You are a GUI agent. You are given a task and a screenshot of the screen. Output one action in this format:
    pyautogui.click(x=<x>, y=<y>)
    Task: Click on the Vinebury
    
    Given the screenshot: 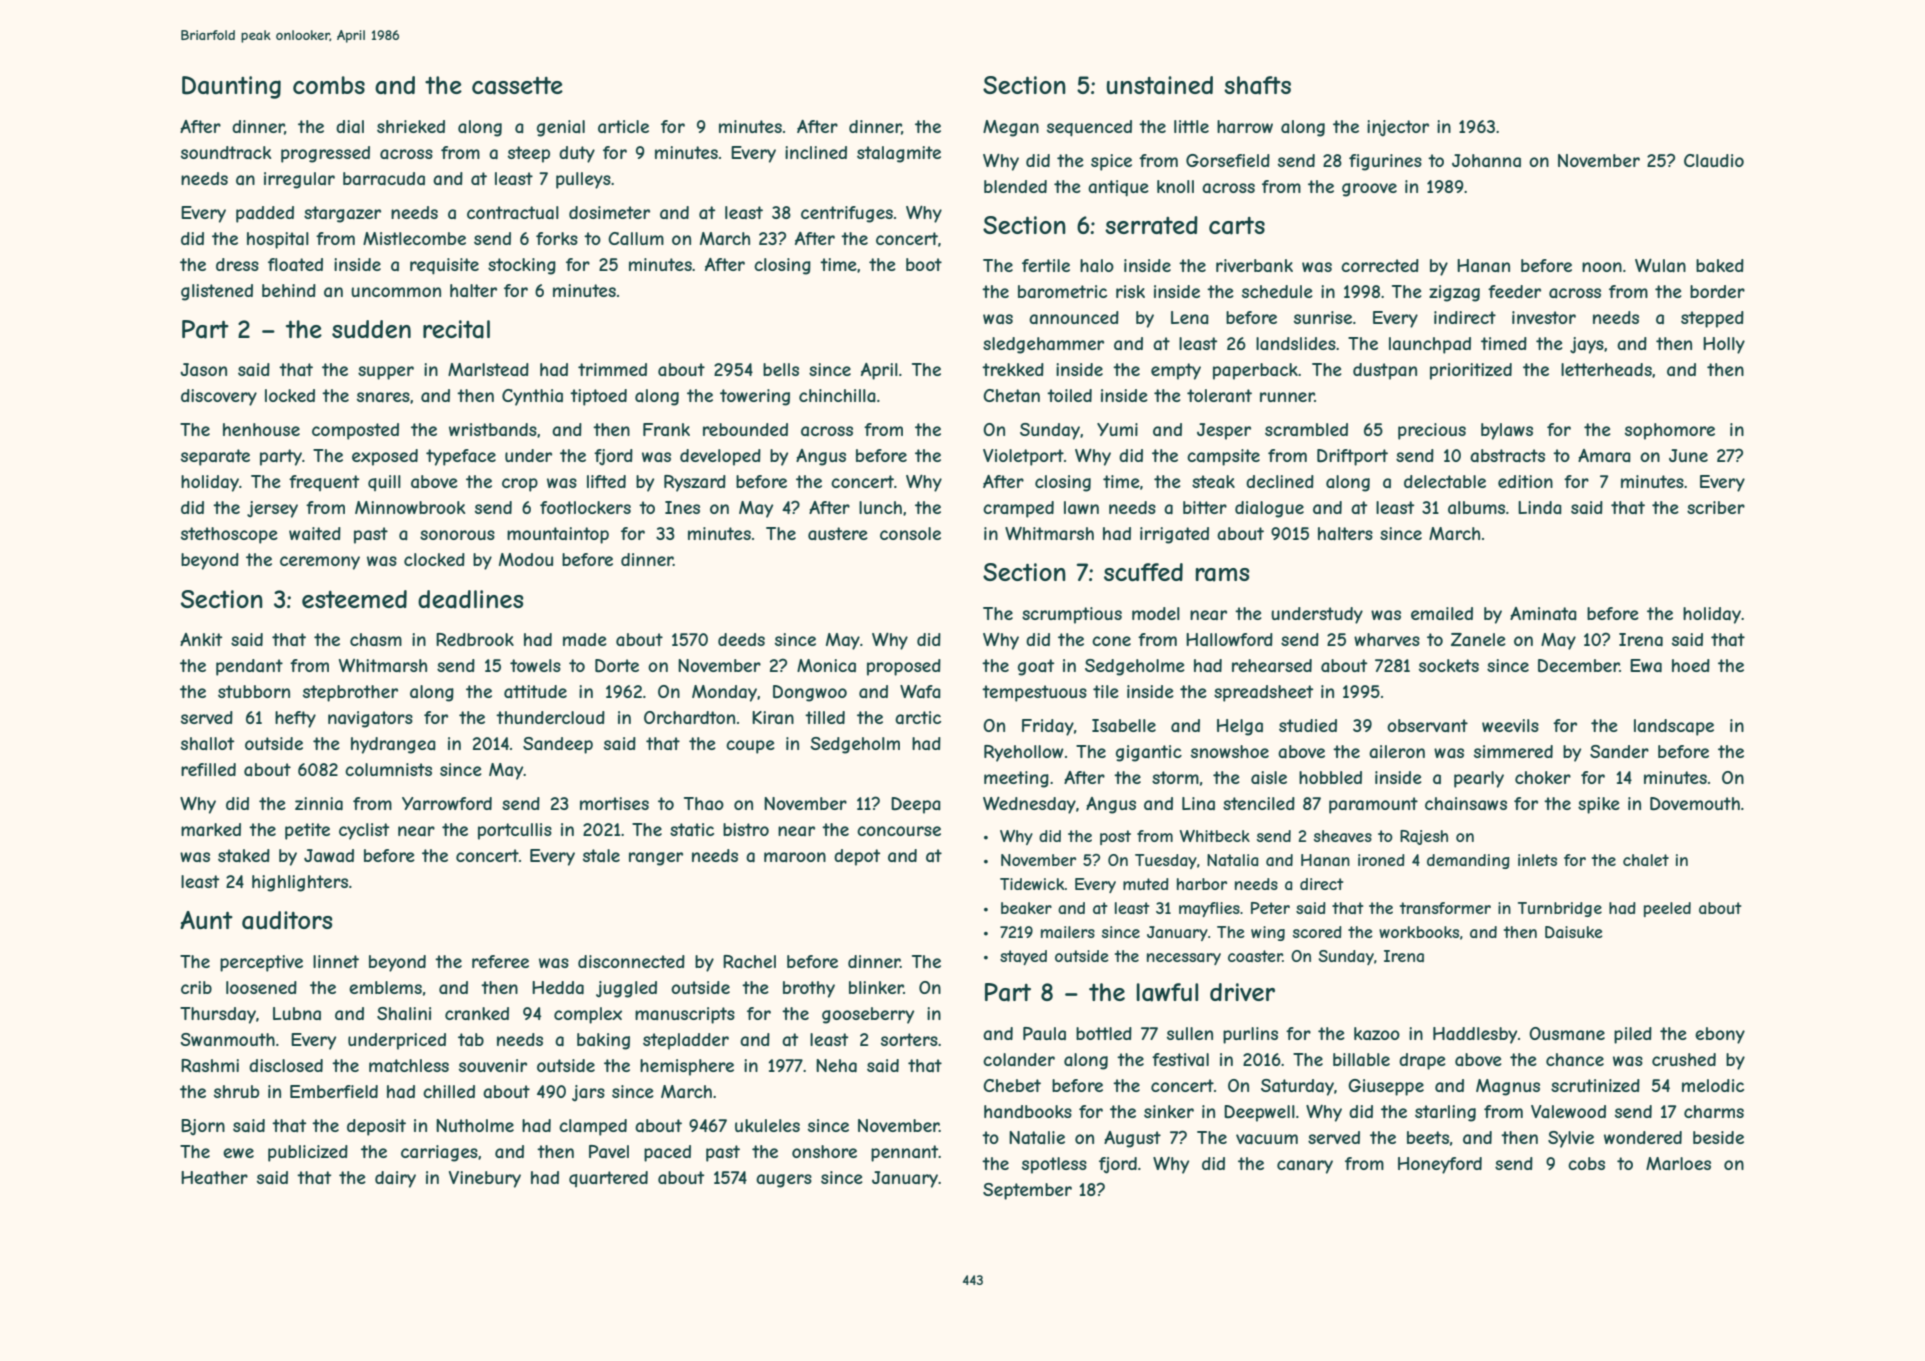 What is the action you would take?
    pyautogui.click(x=485, y=1179)
